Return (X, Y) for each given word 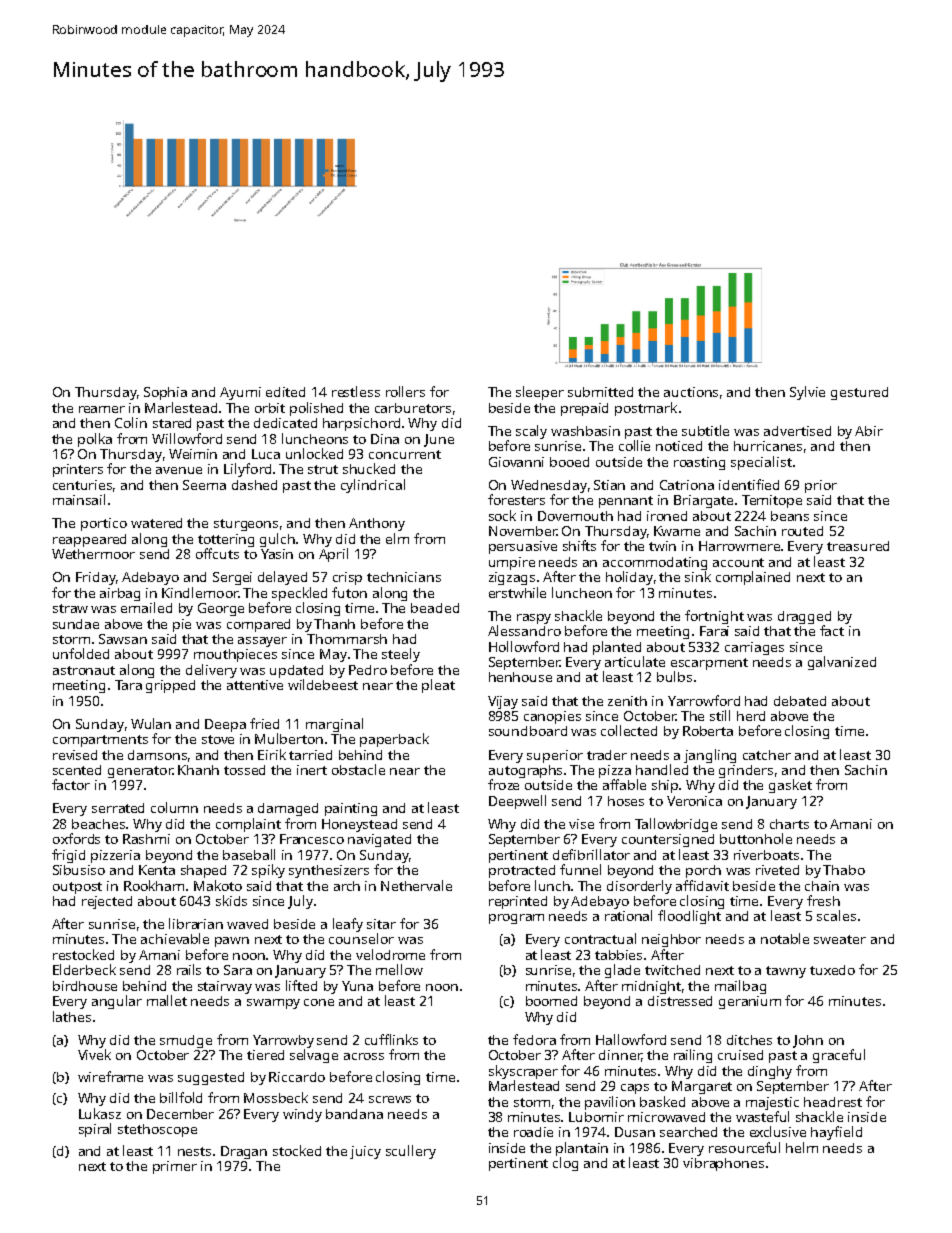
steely (401, 655)
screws (390, 1099)
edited (285, 392)
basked (662, 1101)
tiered (265, 1055)
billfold (181, 1097)
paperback (394, 740)
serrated (118, 808)
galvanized (842, 663)
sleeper (540, 393)
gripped (170, 686)
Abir (869, 431)
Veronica (694, 801)
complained (753, 578)
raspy (534, 619)
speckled (299, 594)
